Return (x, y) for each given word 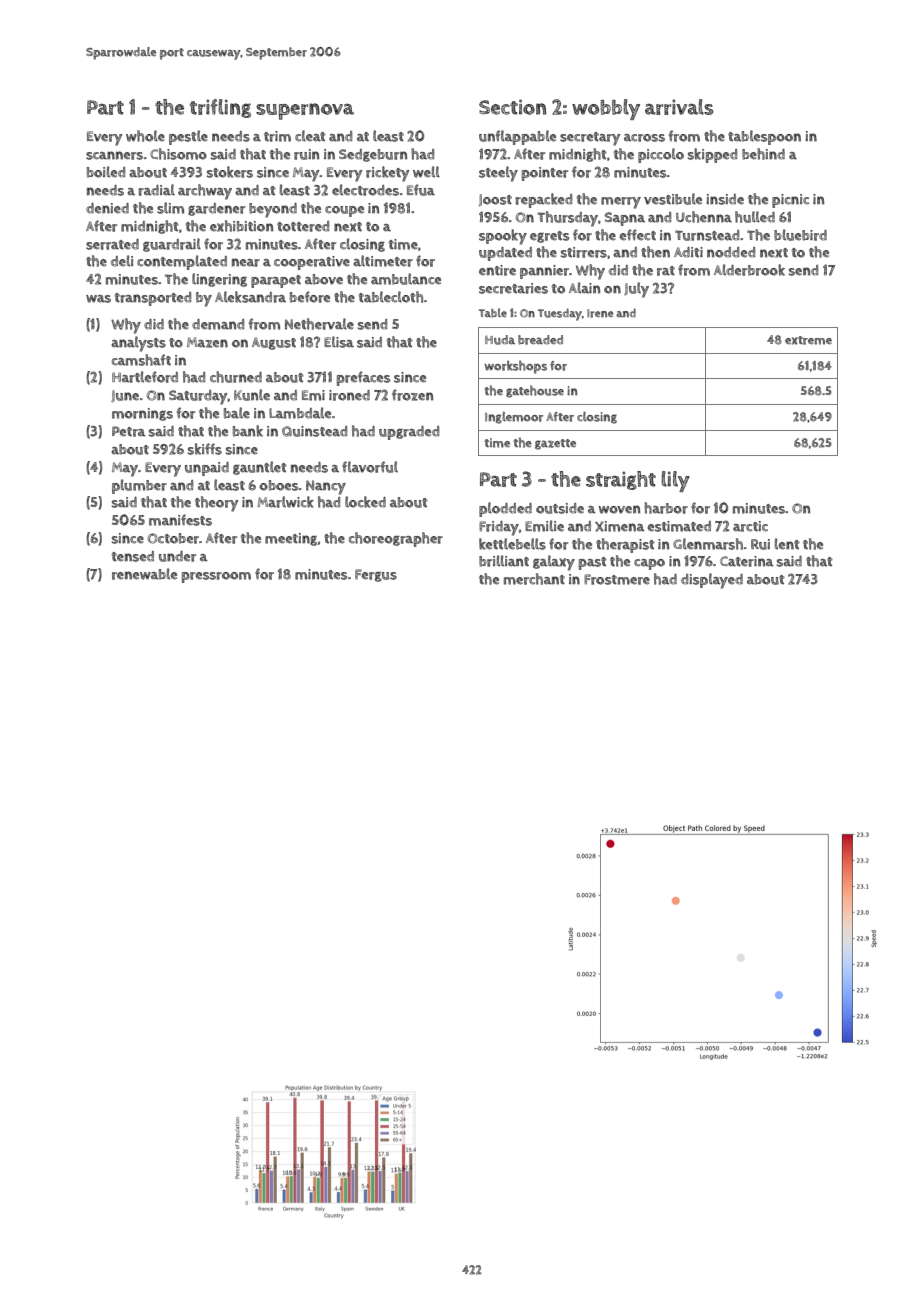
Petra (129, 431)
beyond (273, 210)
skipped (712, 155)
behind (763, 154)
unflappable (517, 137)
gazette (555, 444)
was (98, 299)
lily (675, 481)
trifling (220, 108)
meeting (291, 539)
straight (621, 480)
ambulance (406, 279)
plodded (505, 509)
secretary (590, 139)
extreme (808, 340)
